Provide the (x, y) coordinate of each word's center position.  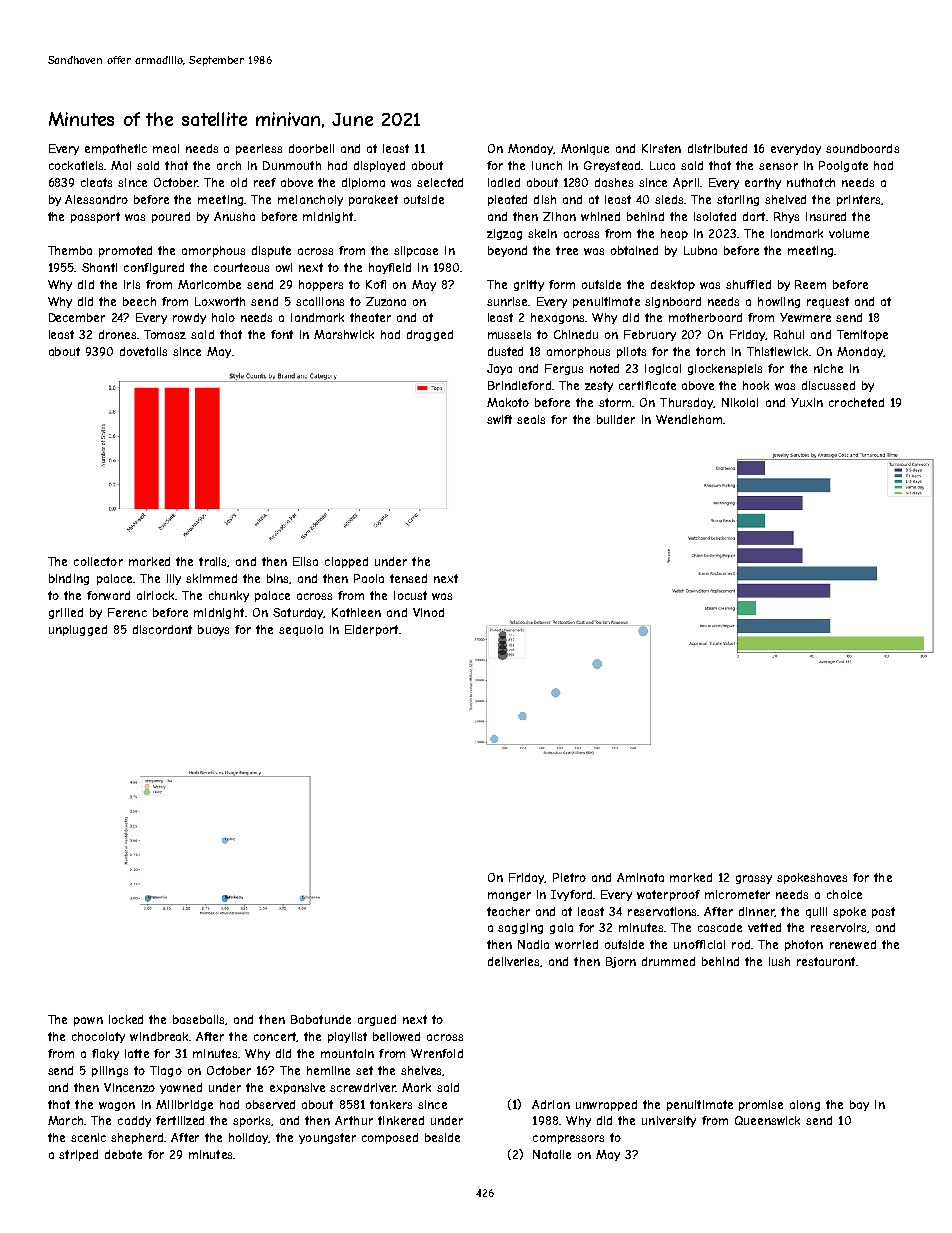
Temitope (862, 335)
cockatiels (76, 165)
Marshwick (344, 334)
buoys (213, 630)
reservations (663, 911)
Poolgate (843, 166)
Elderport (371, 630)
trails (213, 562)
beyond (507, 251)
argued (377, 1020)
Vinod (428, 612)
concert (275, 1037)
